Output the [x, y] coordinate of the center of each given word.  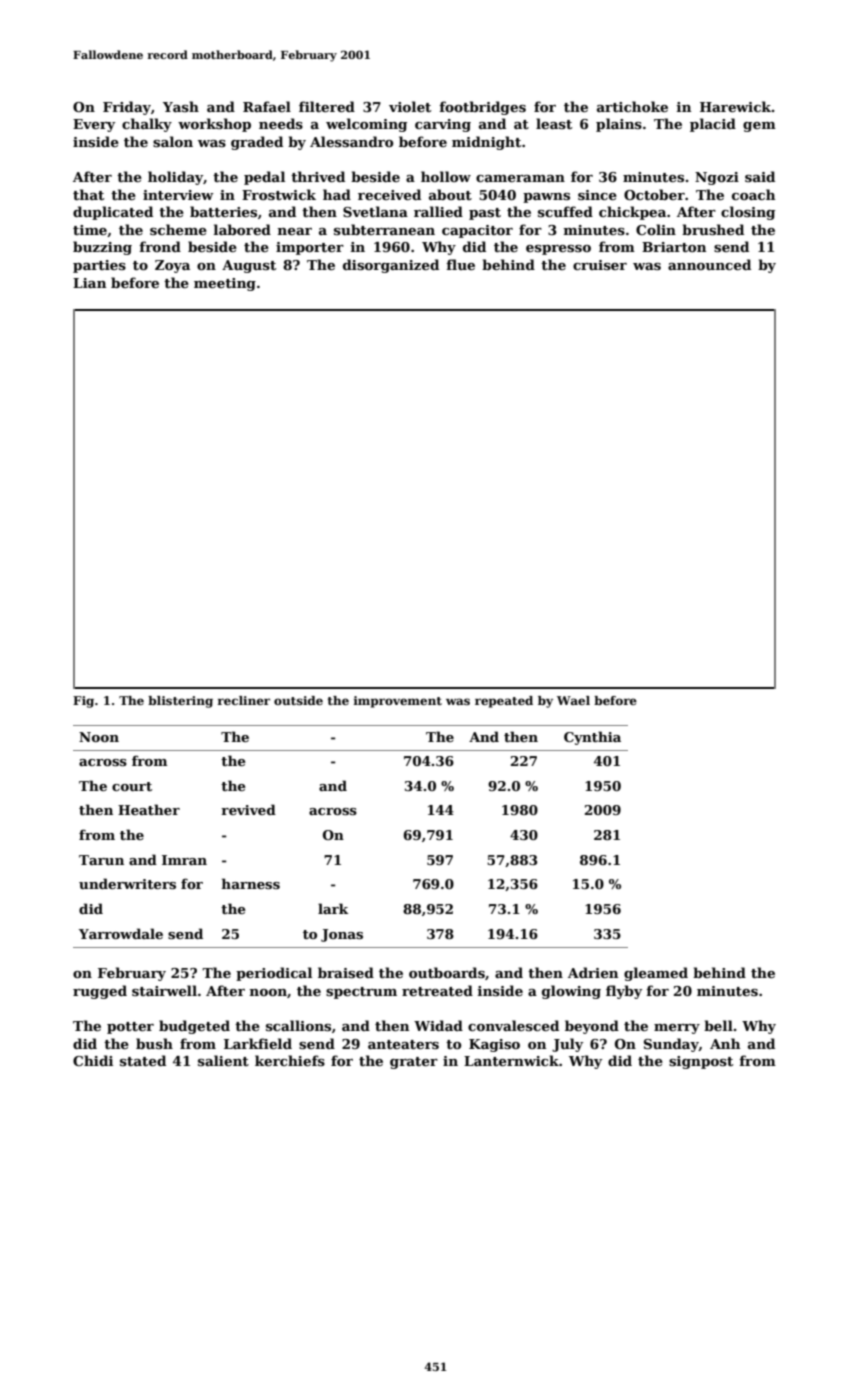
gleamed [656, 974]
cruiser [600, 265]
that [88, 194]
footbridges [482, 108]
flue [460, 264]
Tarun [101, 860]
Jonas [342, 935]
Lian [89, 283]
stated [143, 1060]
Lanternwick [511, 1060]
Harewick [736, 106]
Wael [573, 700]
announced [709, 264]
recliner [243, 700]
